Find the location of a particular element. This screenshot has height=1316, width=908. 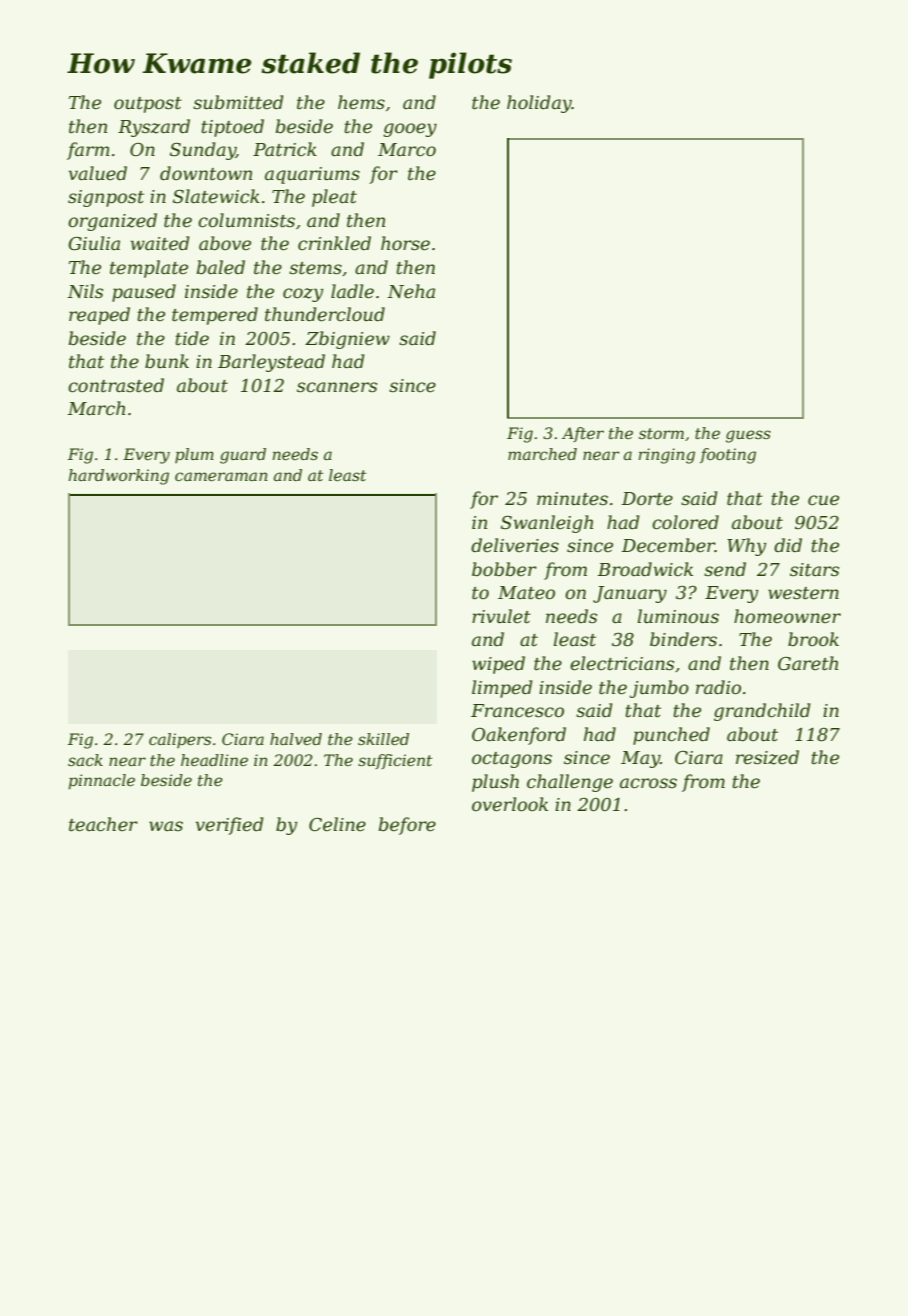

rivulet is located at coordinates (501, 616).
